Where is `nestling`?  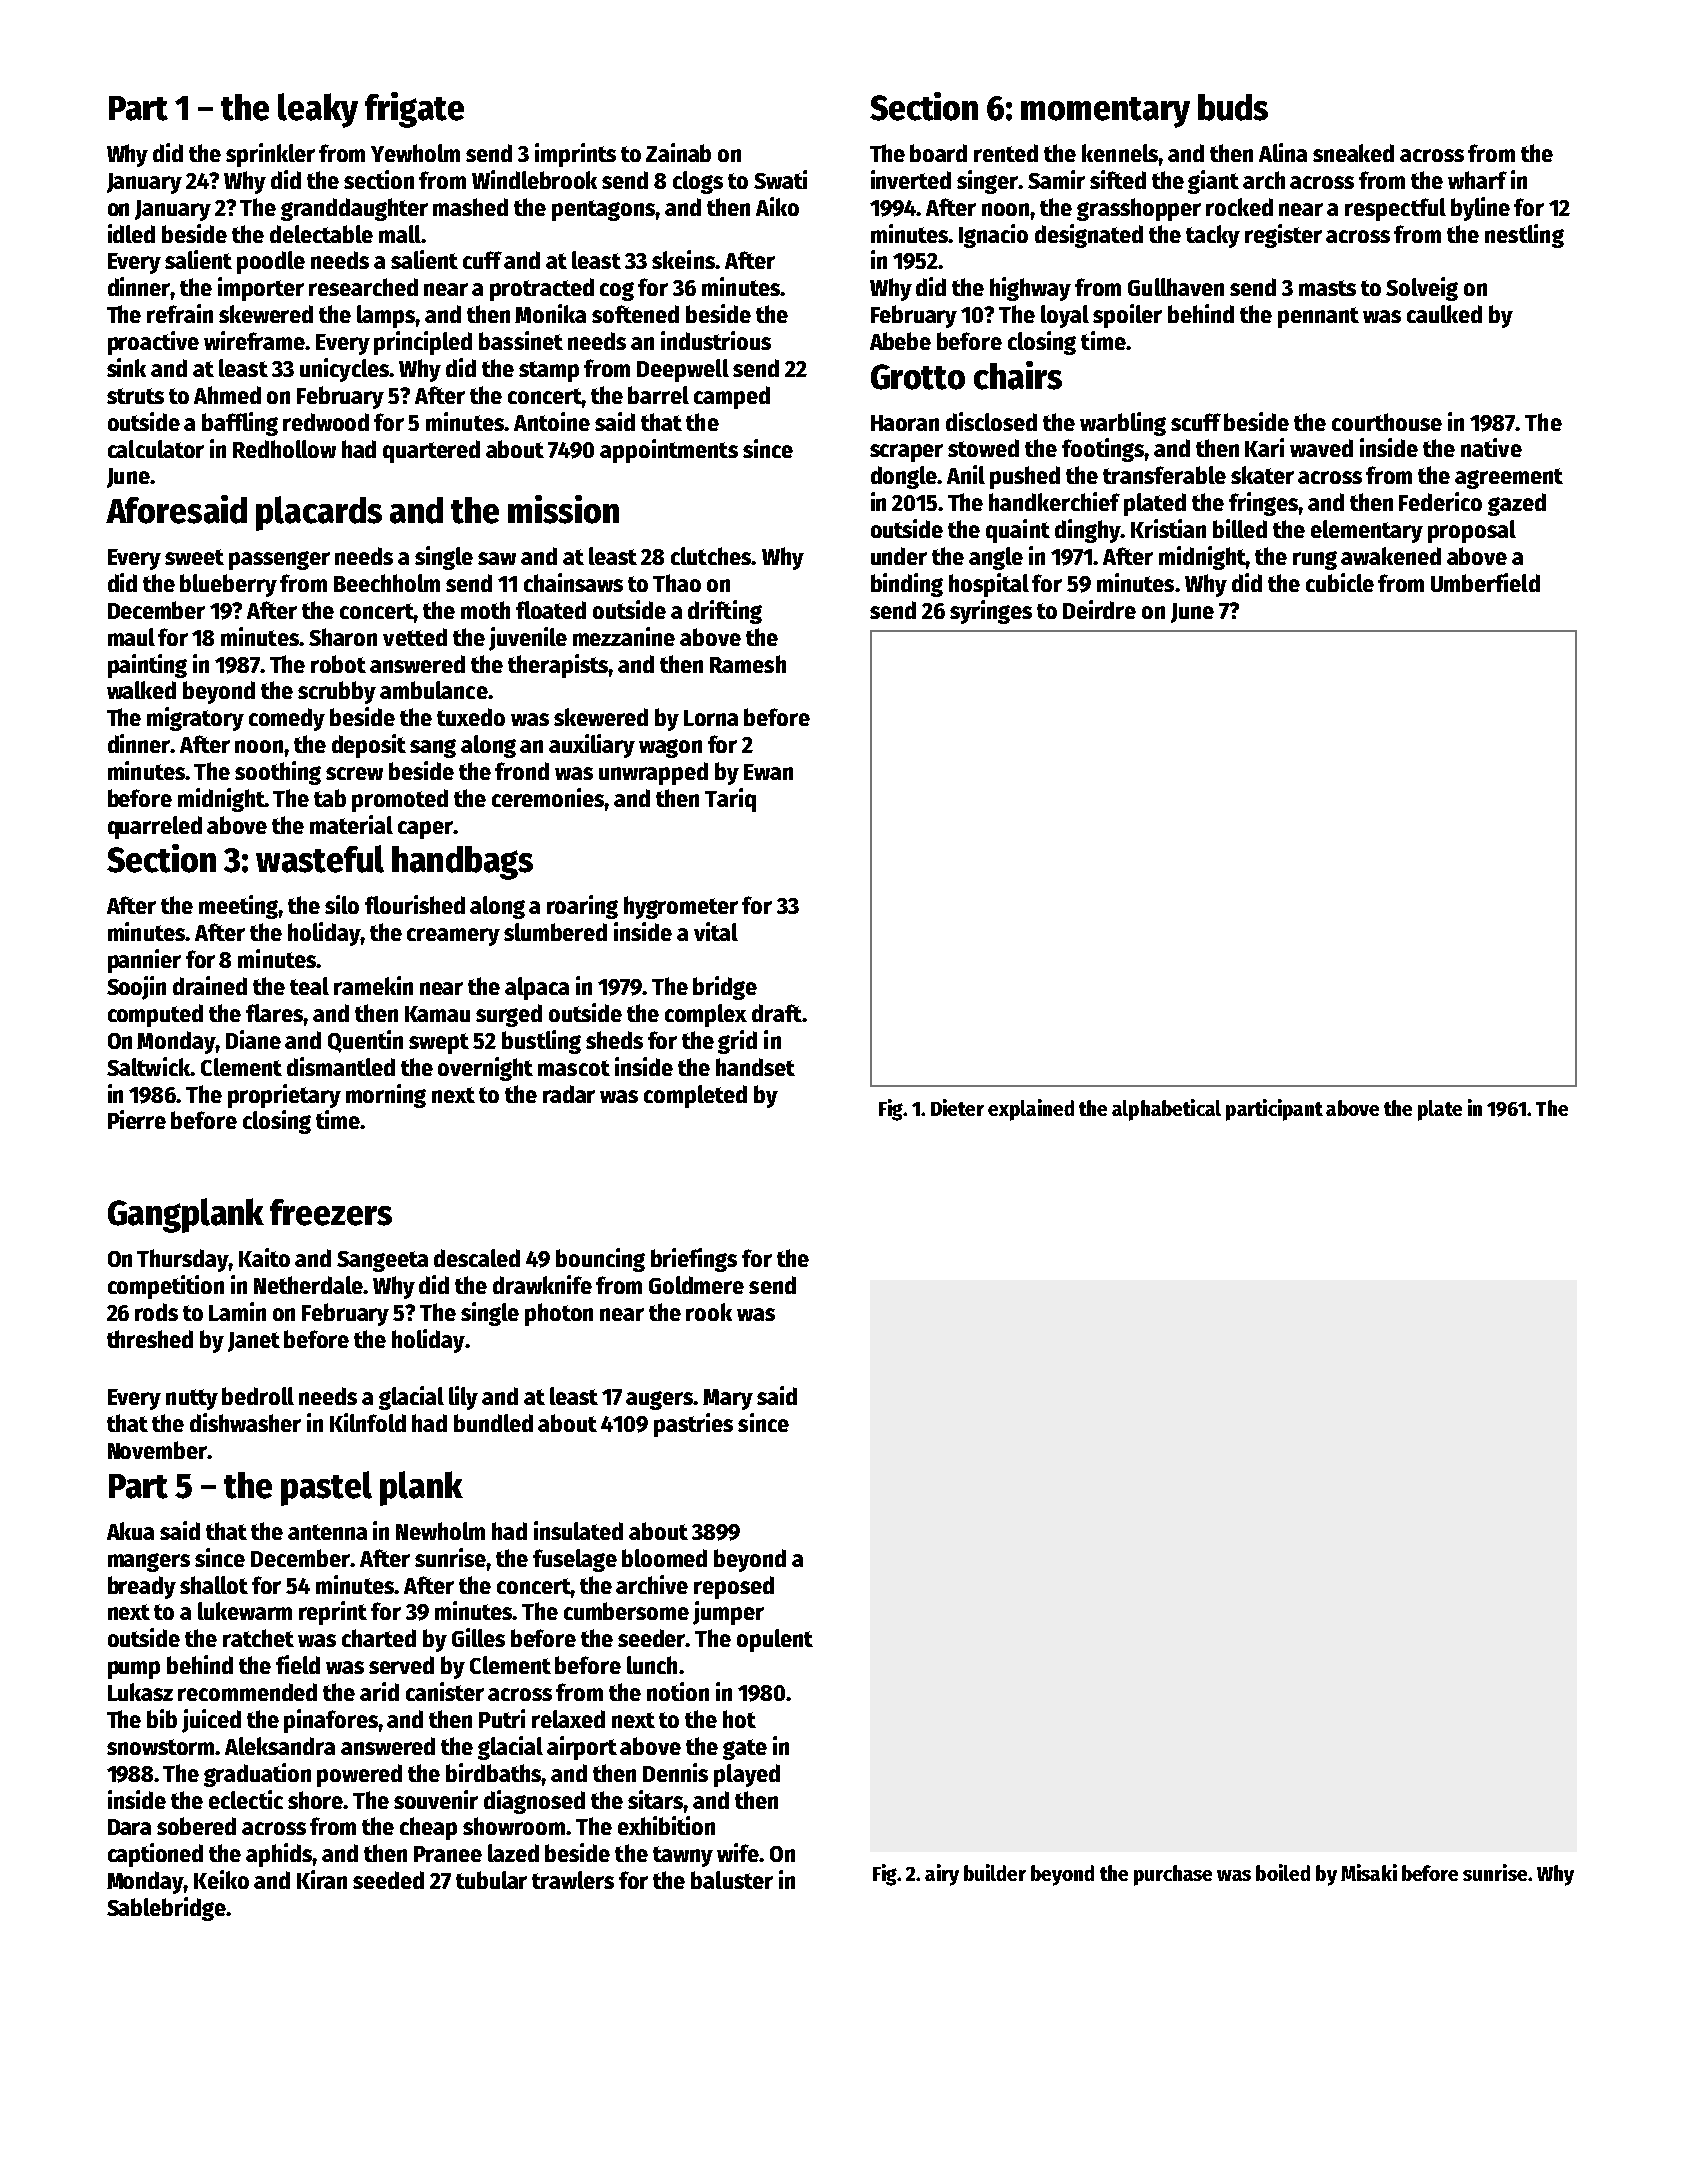 nestling is located at coordinates (1524, 236).
